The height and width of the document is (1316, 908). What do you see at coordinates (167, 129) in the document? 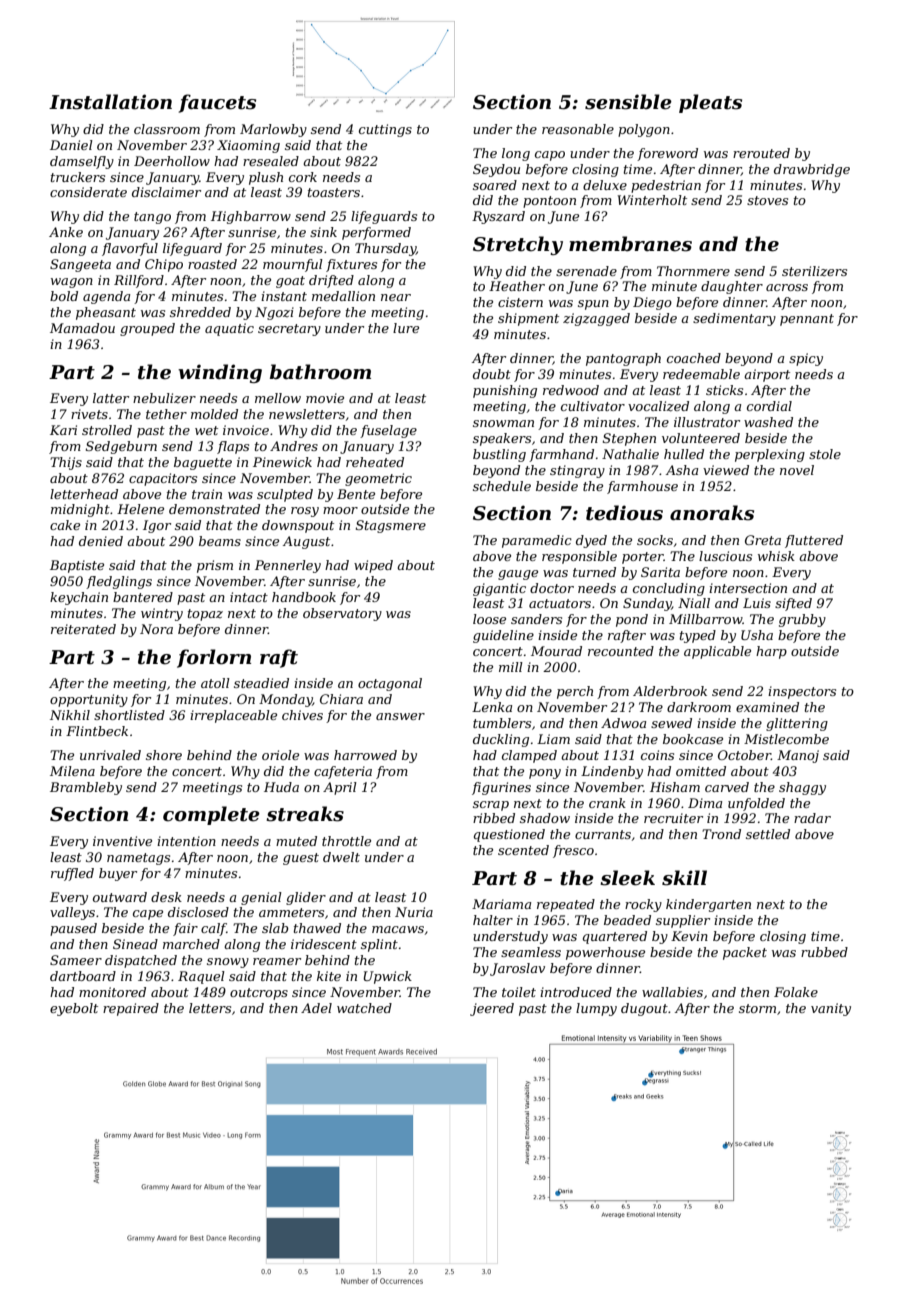
I see `classroom` at bounding box center [167, 129].
